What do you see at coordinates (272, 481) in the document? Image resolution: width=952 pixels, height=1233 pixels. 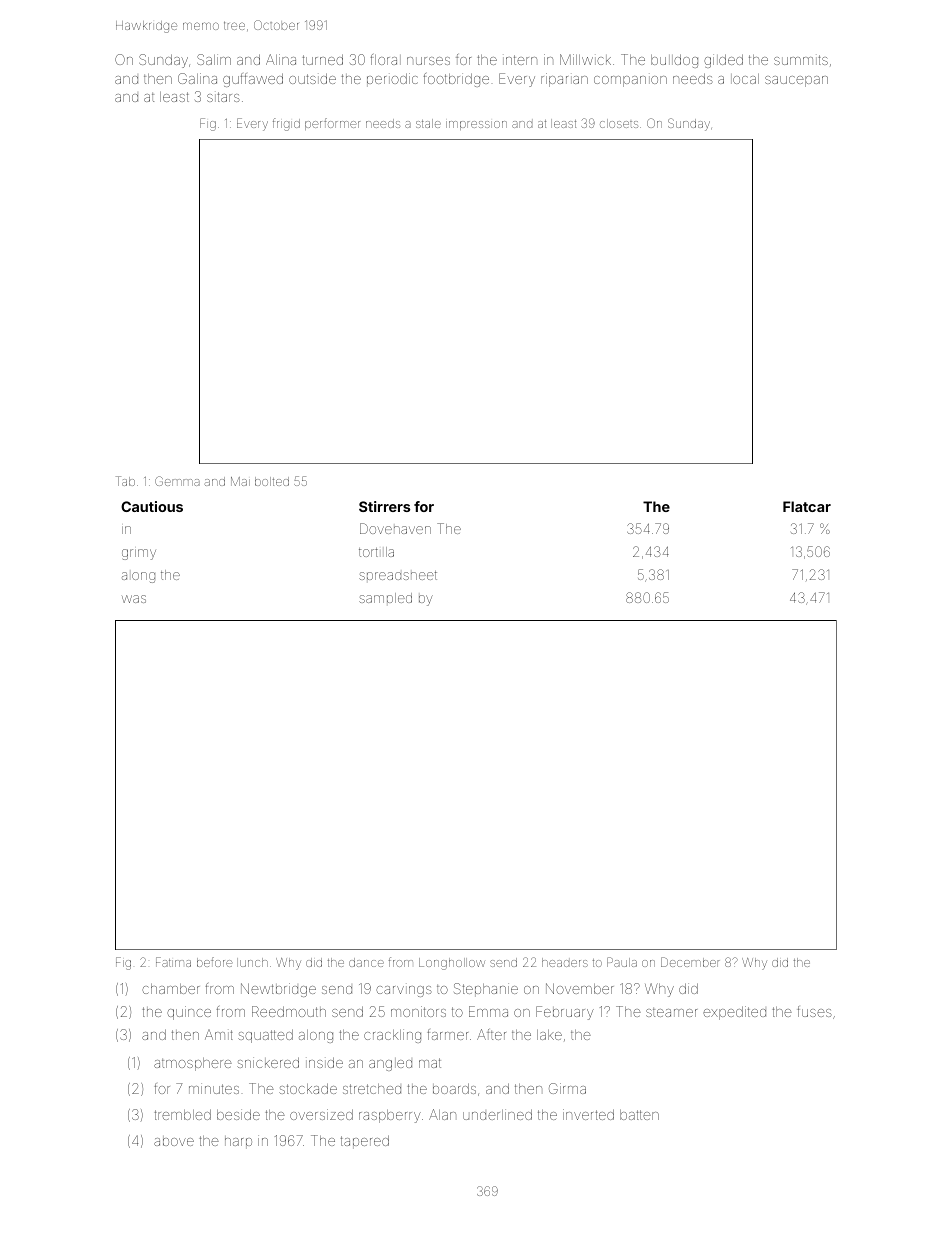 I see `bolted` at bounding box center [272, 481].
